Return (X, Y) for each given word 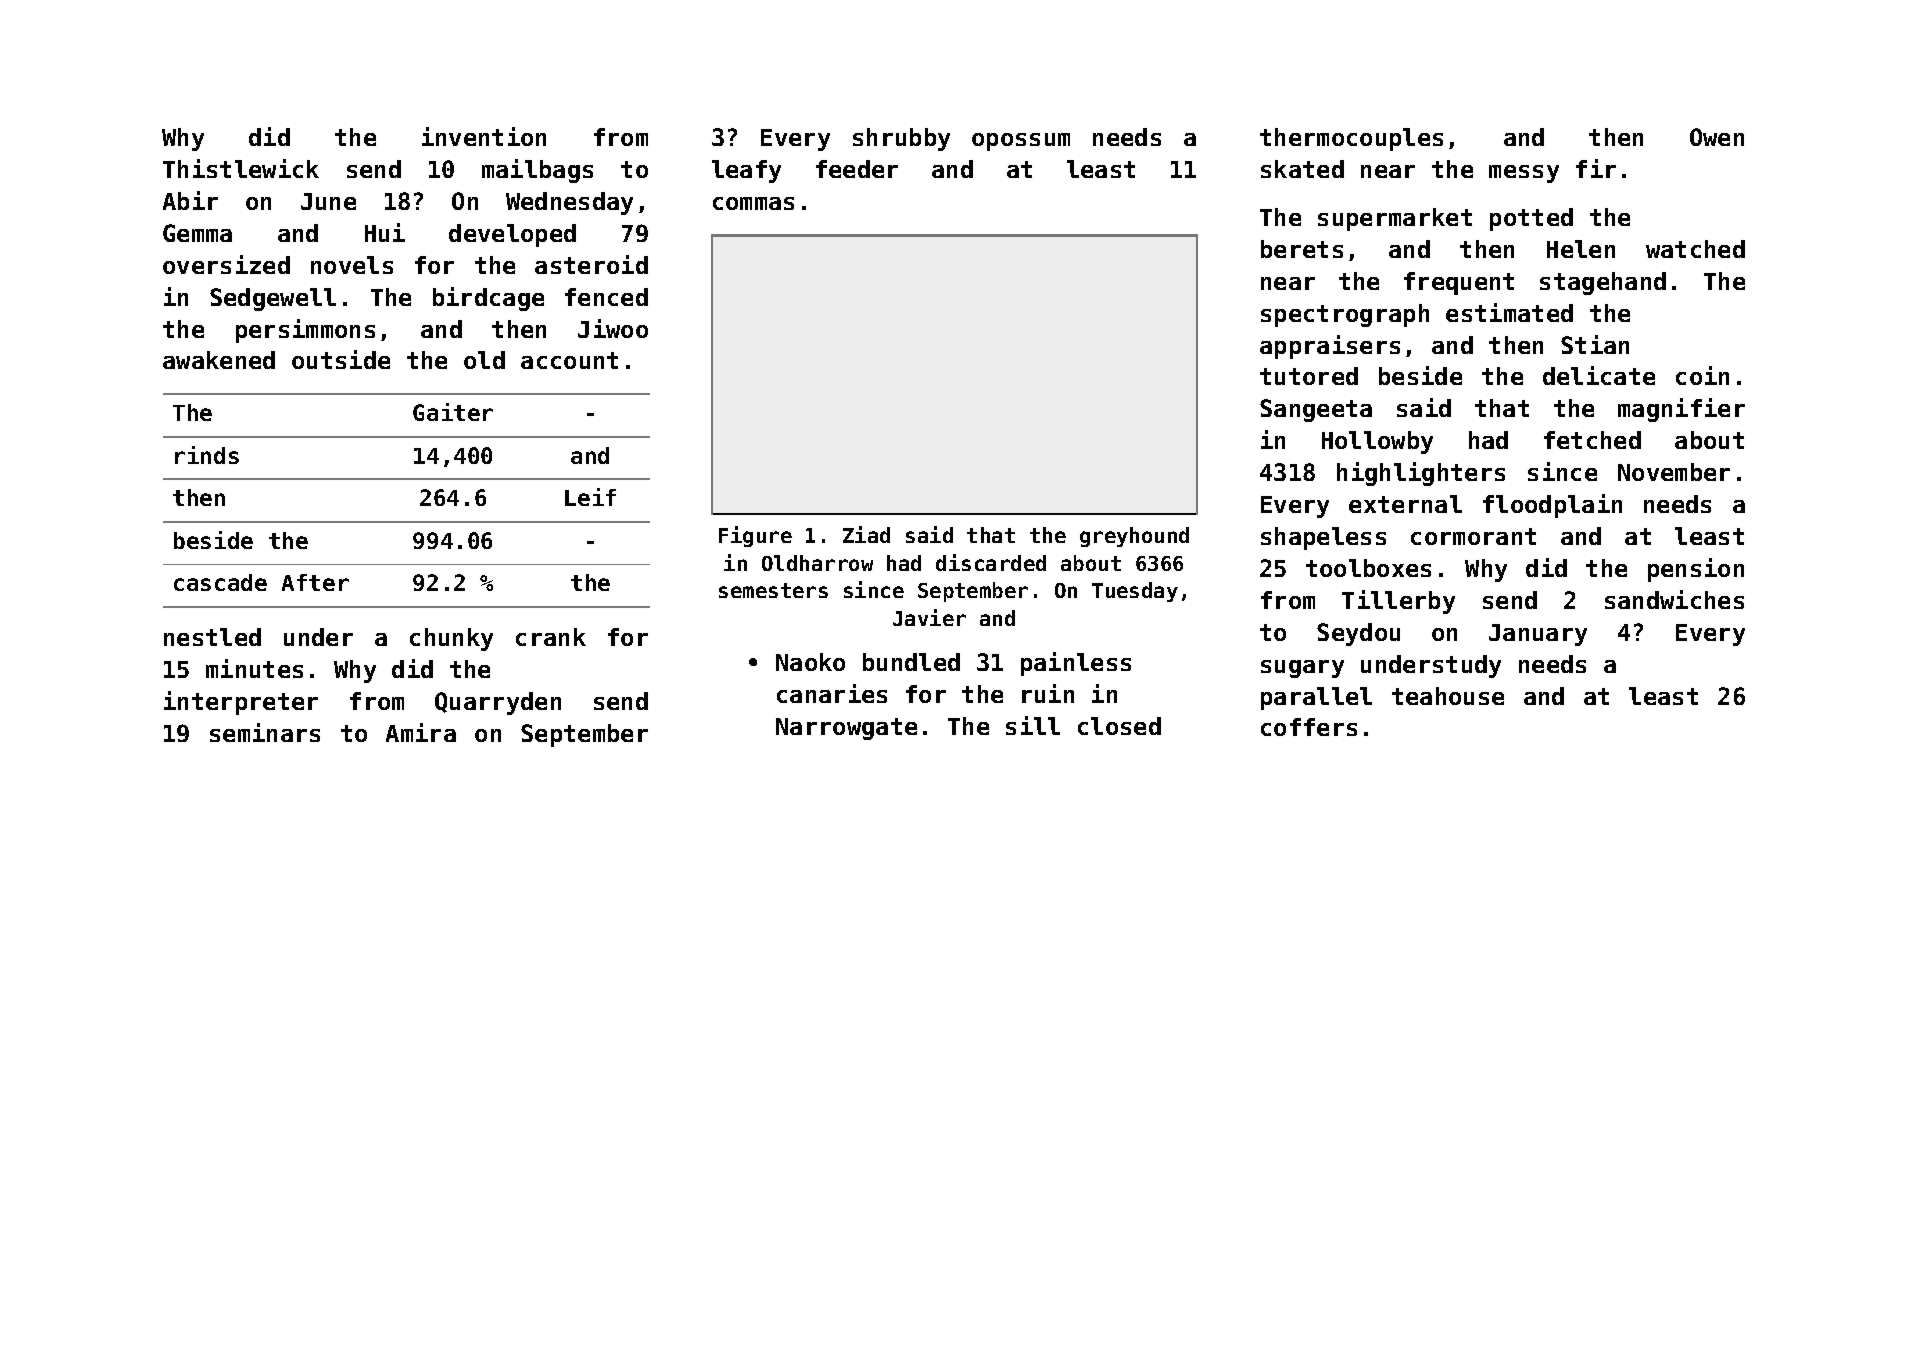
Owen (1717, 137)
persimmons (305, 331)
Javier (929, 617)
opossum (1021, 142)
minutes (254, 668)
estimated (1509, 312)
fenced (606, 297)
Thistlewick (241, 168)
